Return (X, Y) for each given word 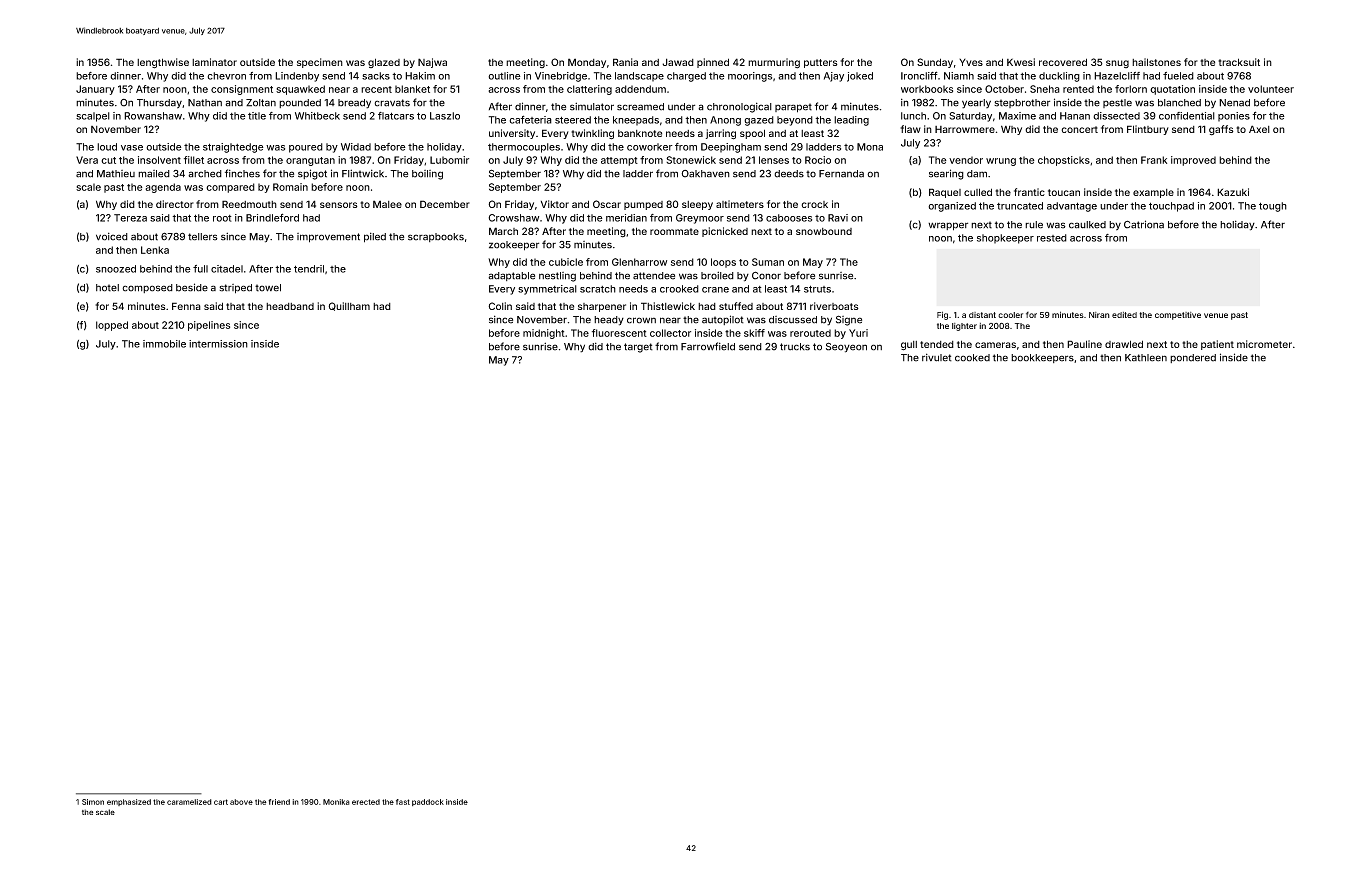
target (638, 348)
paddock (428, 802)
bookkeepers (1042, 358)
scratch (598, 289)
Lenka (155, 250)
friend (279, 802)
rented (1078, 89)
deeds (789, 174)
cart (221, 802)
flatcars (396, 116)
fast (403, 802)
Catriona (1144, 224)
